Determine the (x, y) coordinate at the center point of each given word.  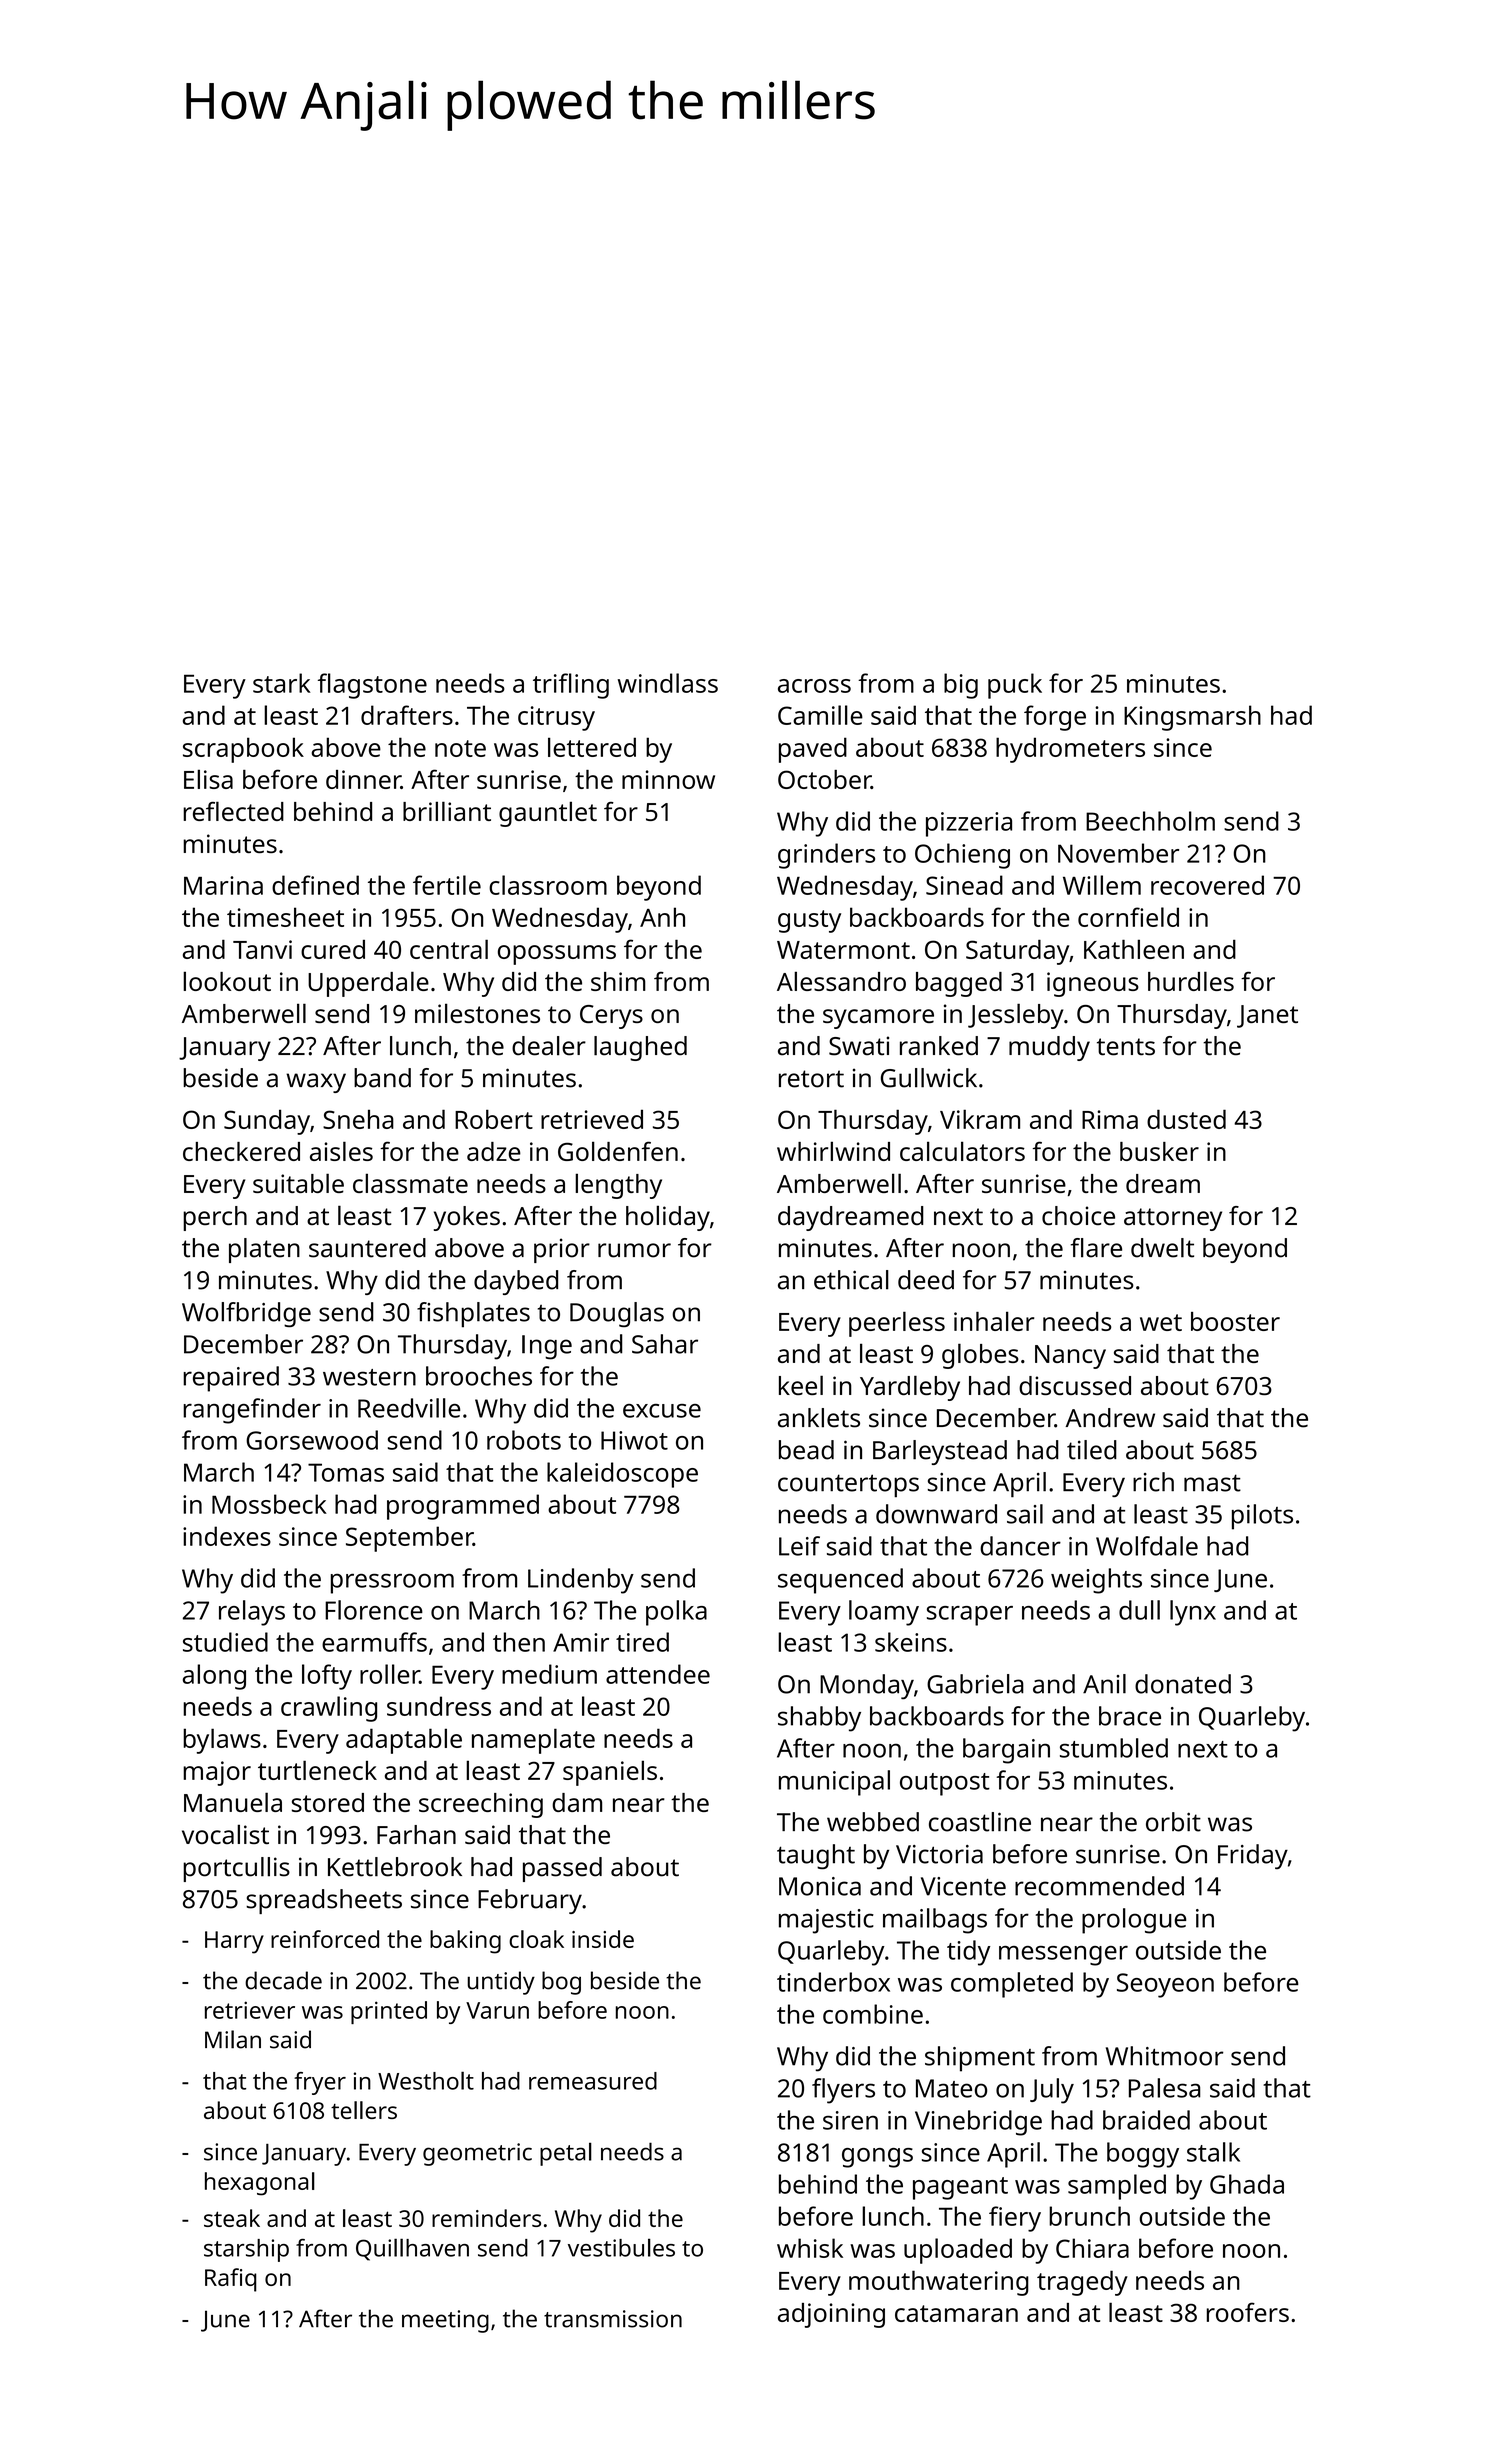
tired (642, 1642)
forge (1055, 718)
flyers (843, 2091)
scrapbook (243, 750)
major (217, 1773)
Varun (497, 2010)
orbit (1173, 1822)
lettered (592, 747)
